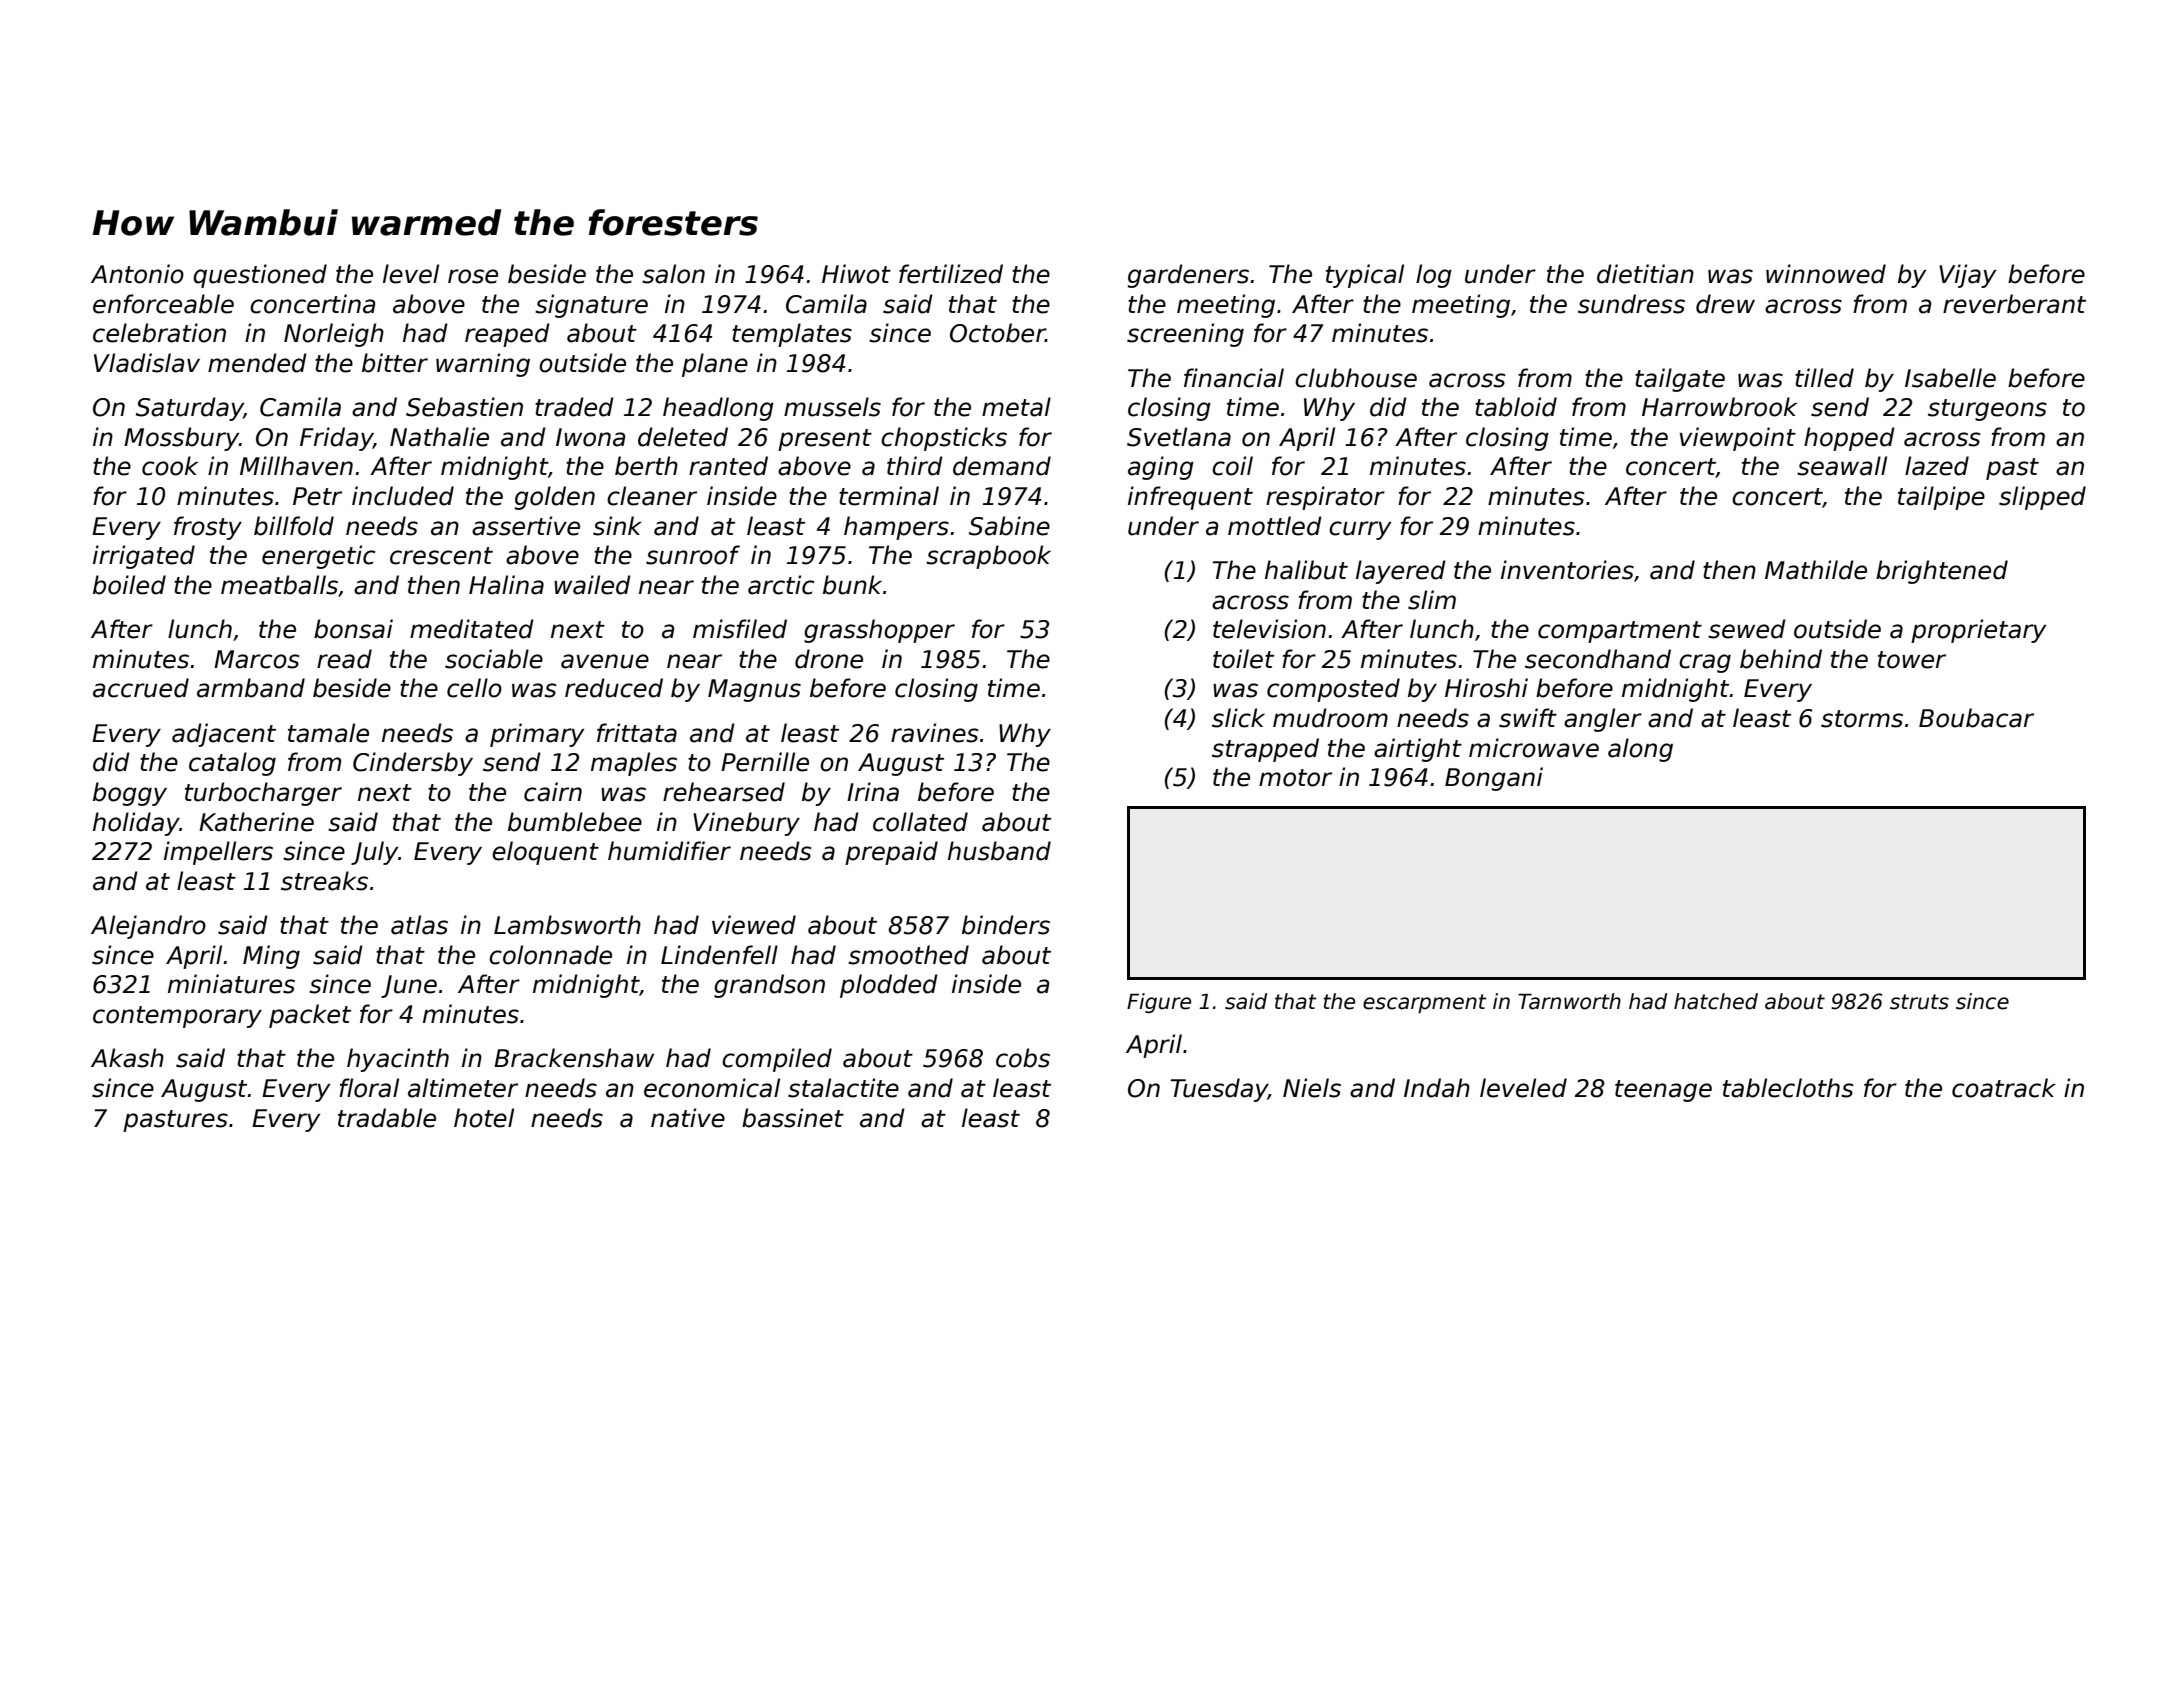 Image resolution: width=2178 pixels, height=1683 pixels. Describe the element at coordinates (177, 1017) in the image. I see `contemporary` at that location.
